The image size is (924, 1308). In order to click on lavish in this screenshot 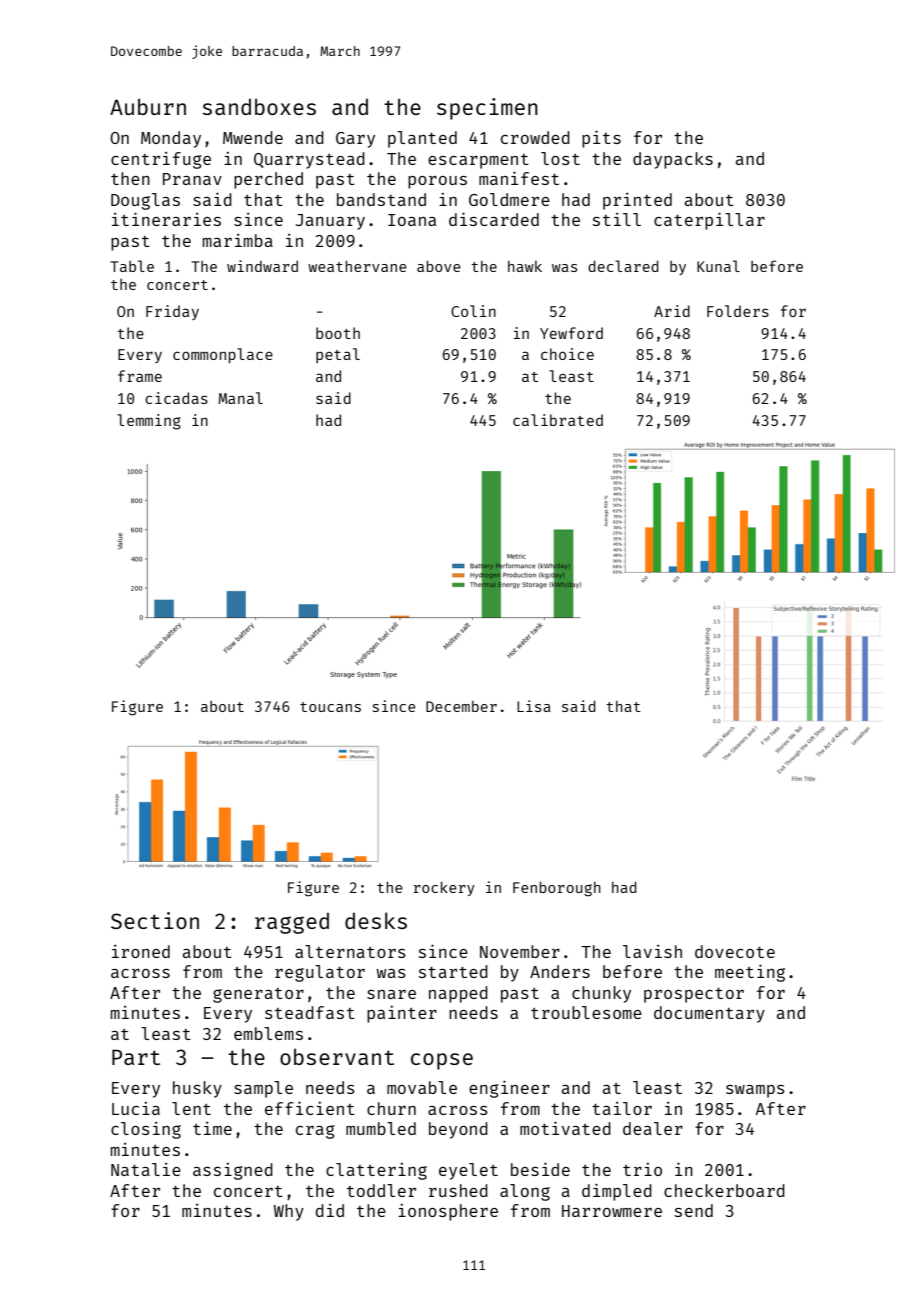, I will do `click(652, 951)`.
